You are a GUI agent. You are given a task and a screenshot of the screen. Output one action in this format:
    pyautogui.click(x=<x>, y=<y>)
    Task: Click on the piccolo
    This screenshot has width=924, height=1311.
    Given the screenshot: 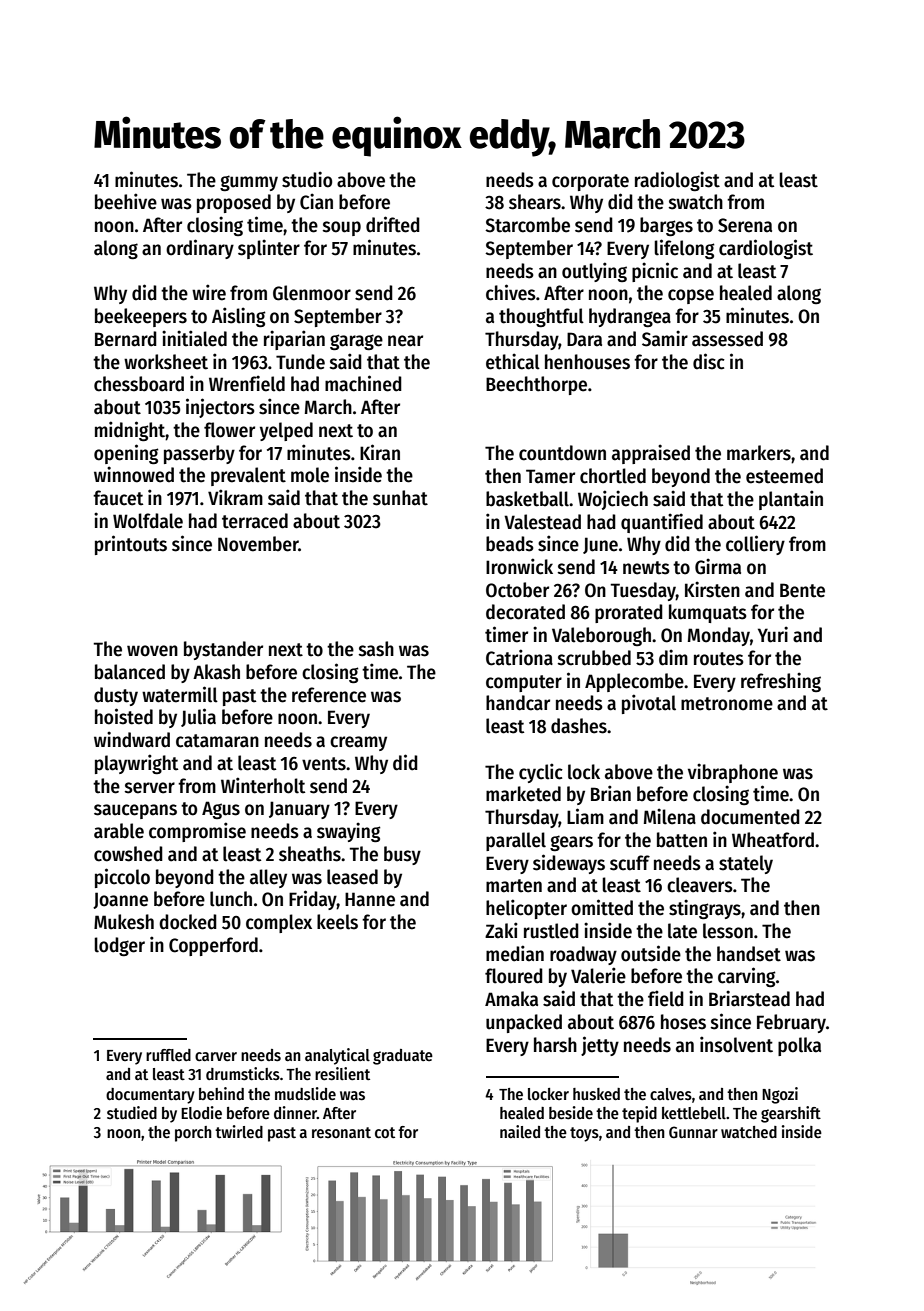 What is the action you would take?
    pyautogui.click(x=122, y=878)
